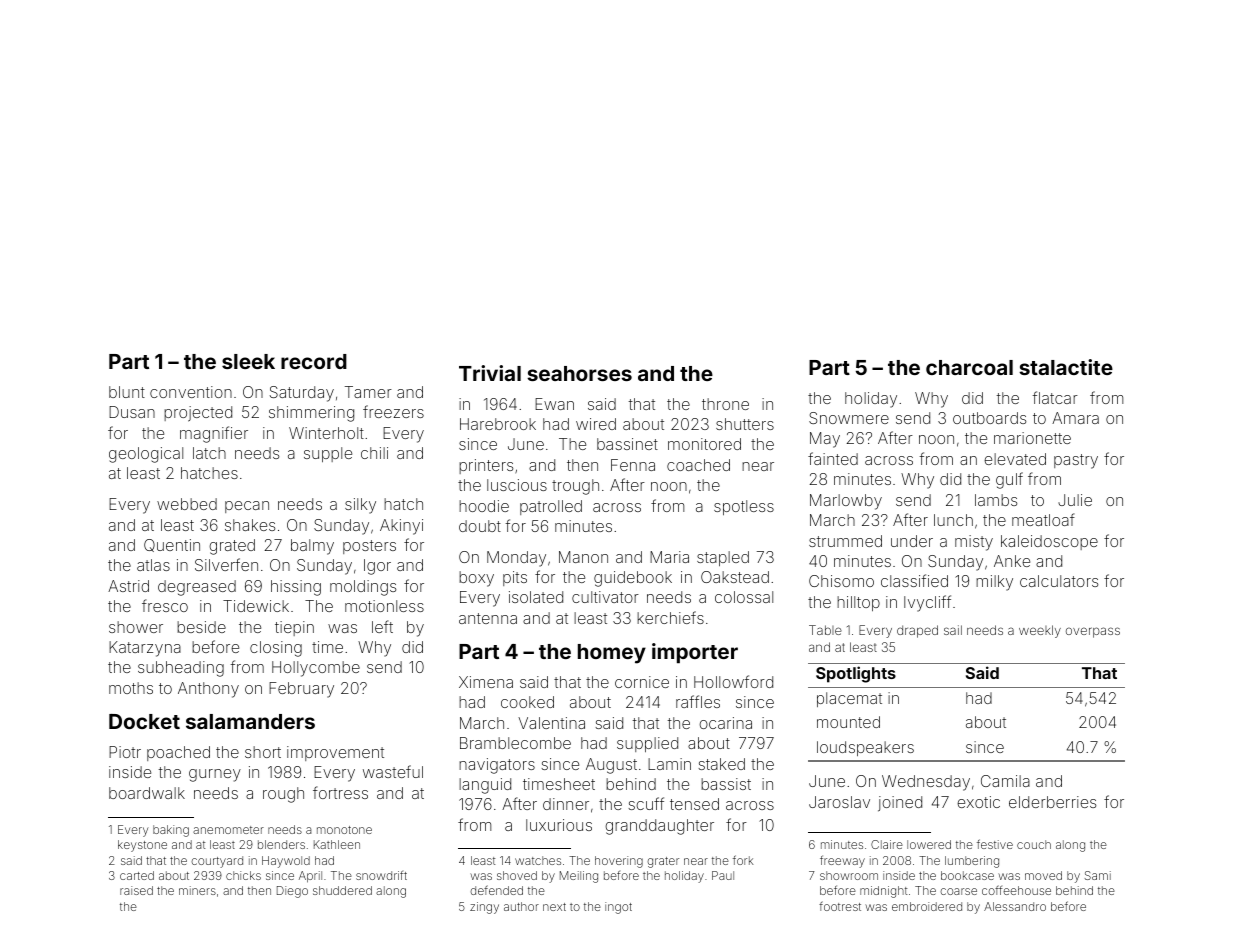  Describe the element at coordinates (153, 565) in the screenshot. I see `atlas` at that location.
